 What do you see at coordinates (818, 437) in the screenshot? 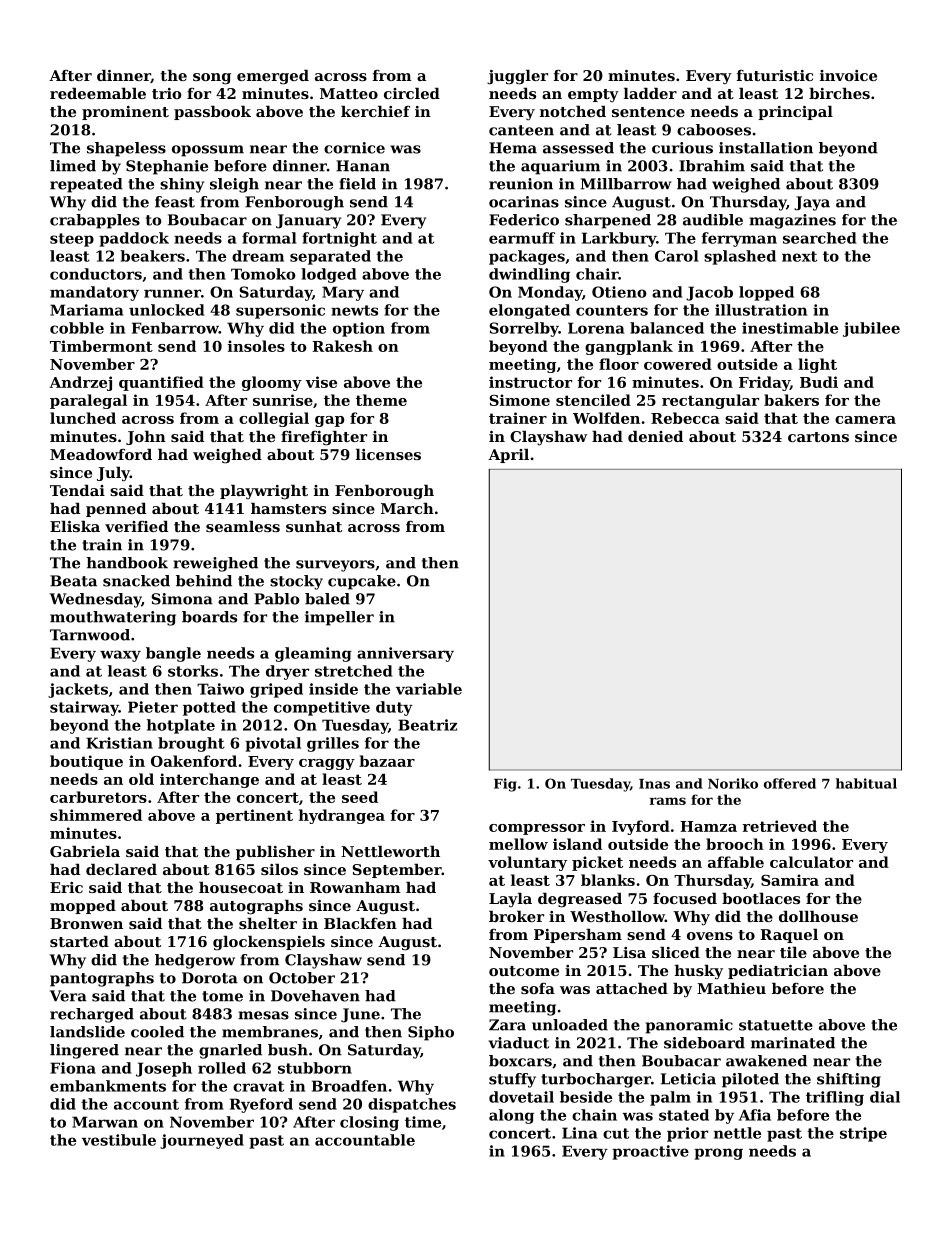
I see `cartons` at bounding box center [818, 437].
